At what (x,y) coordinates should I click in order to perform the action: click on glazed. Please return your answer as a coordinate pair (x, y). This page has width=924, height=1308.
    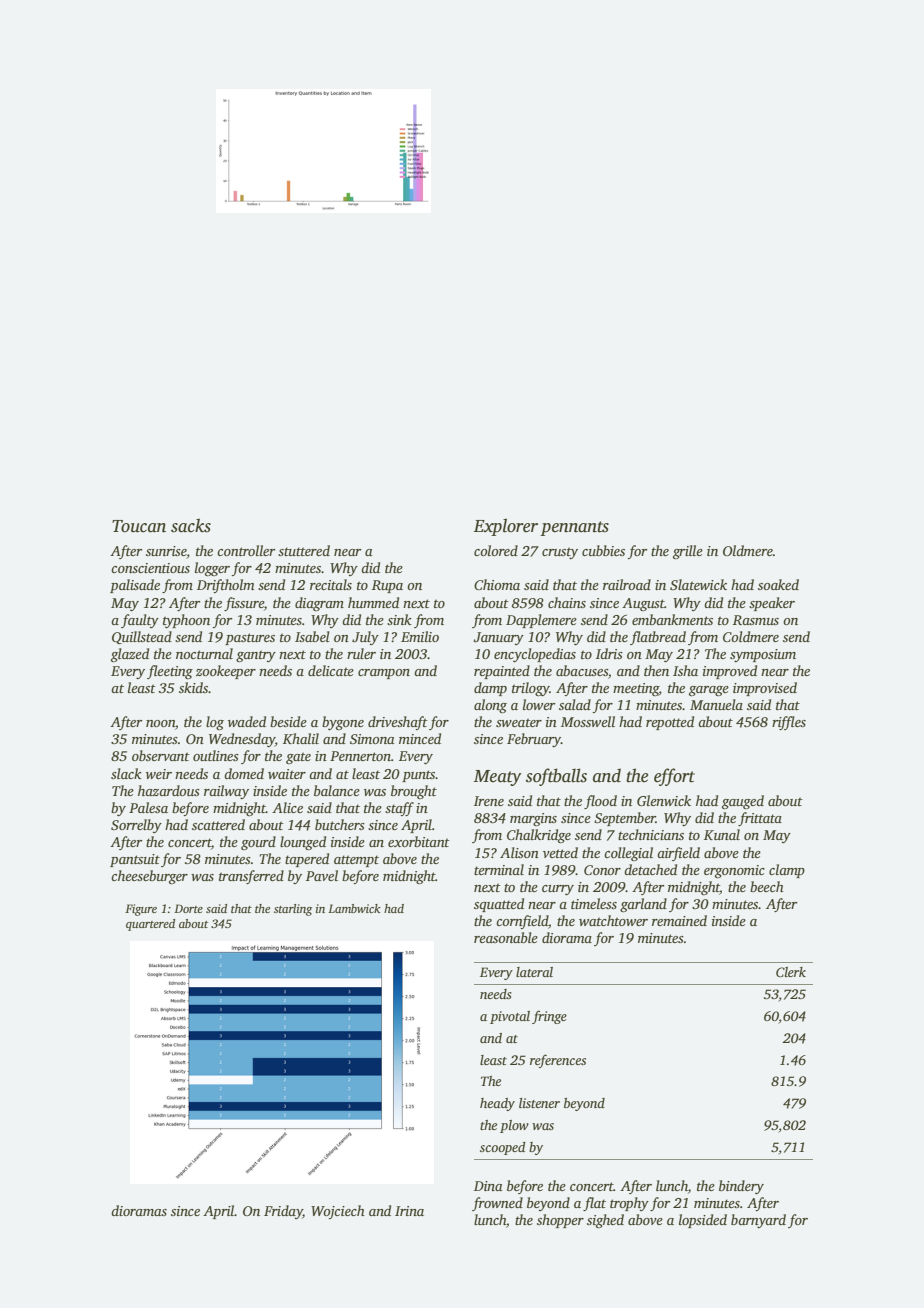
    Looking at the image, I should click on (130, 655).
